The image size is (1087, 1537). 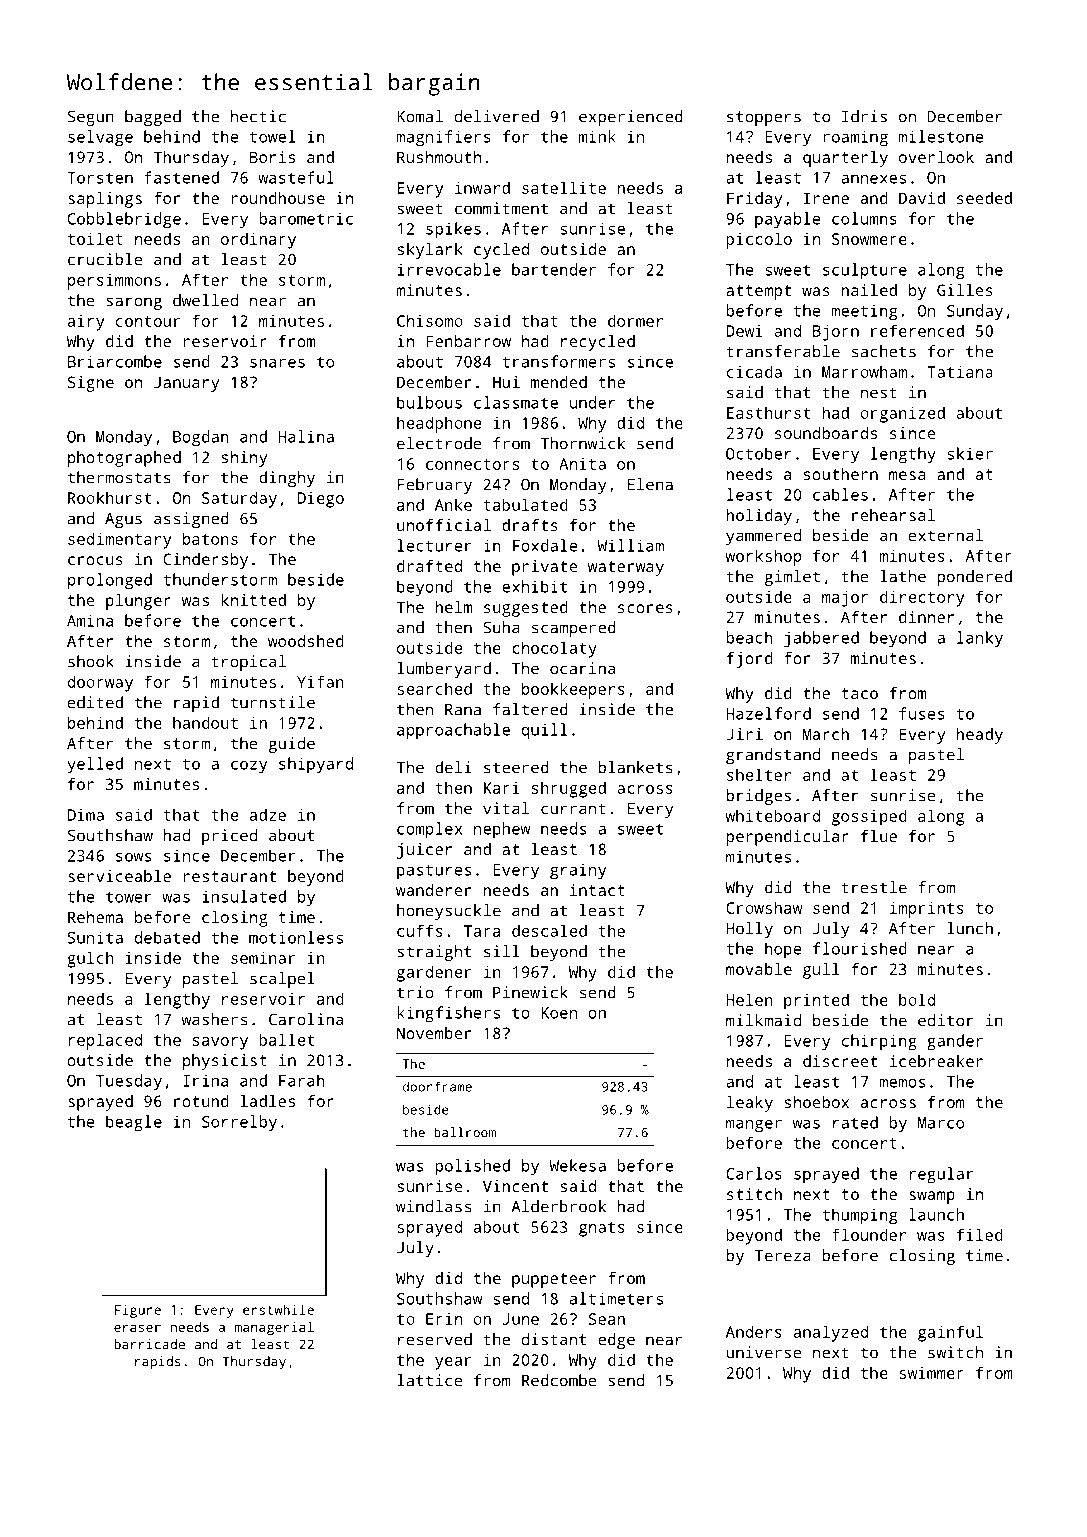 I want to click on chocolaty, so click(x=554, y=649).
